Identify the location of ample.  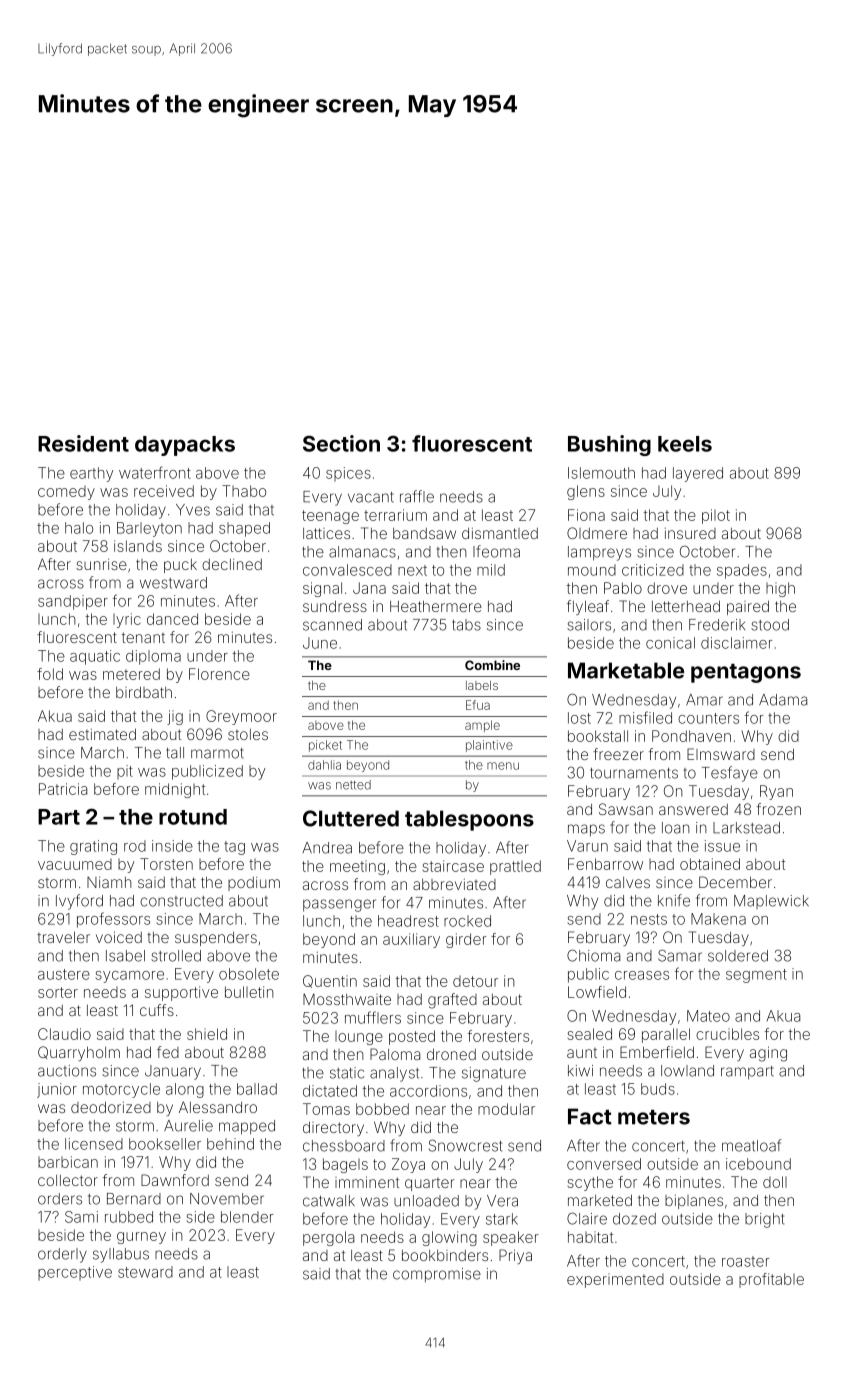
(482, 726).
